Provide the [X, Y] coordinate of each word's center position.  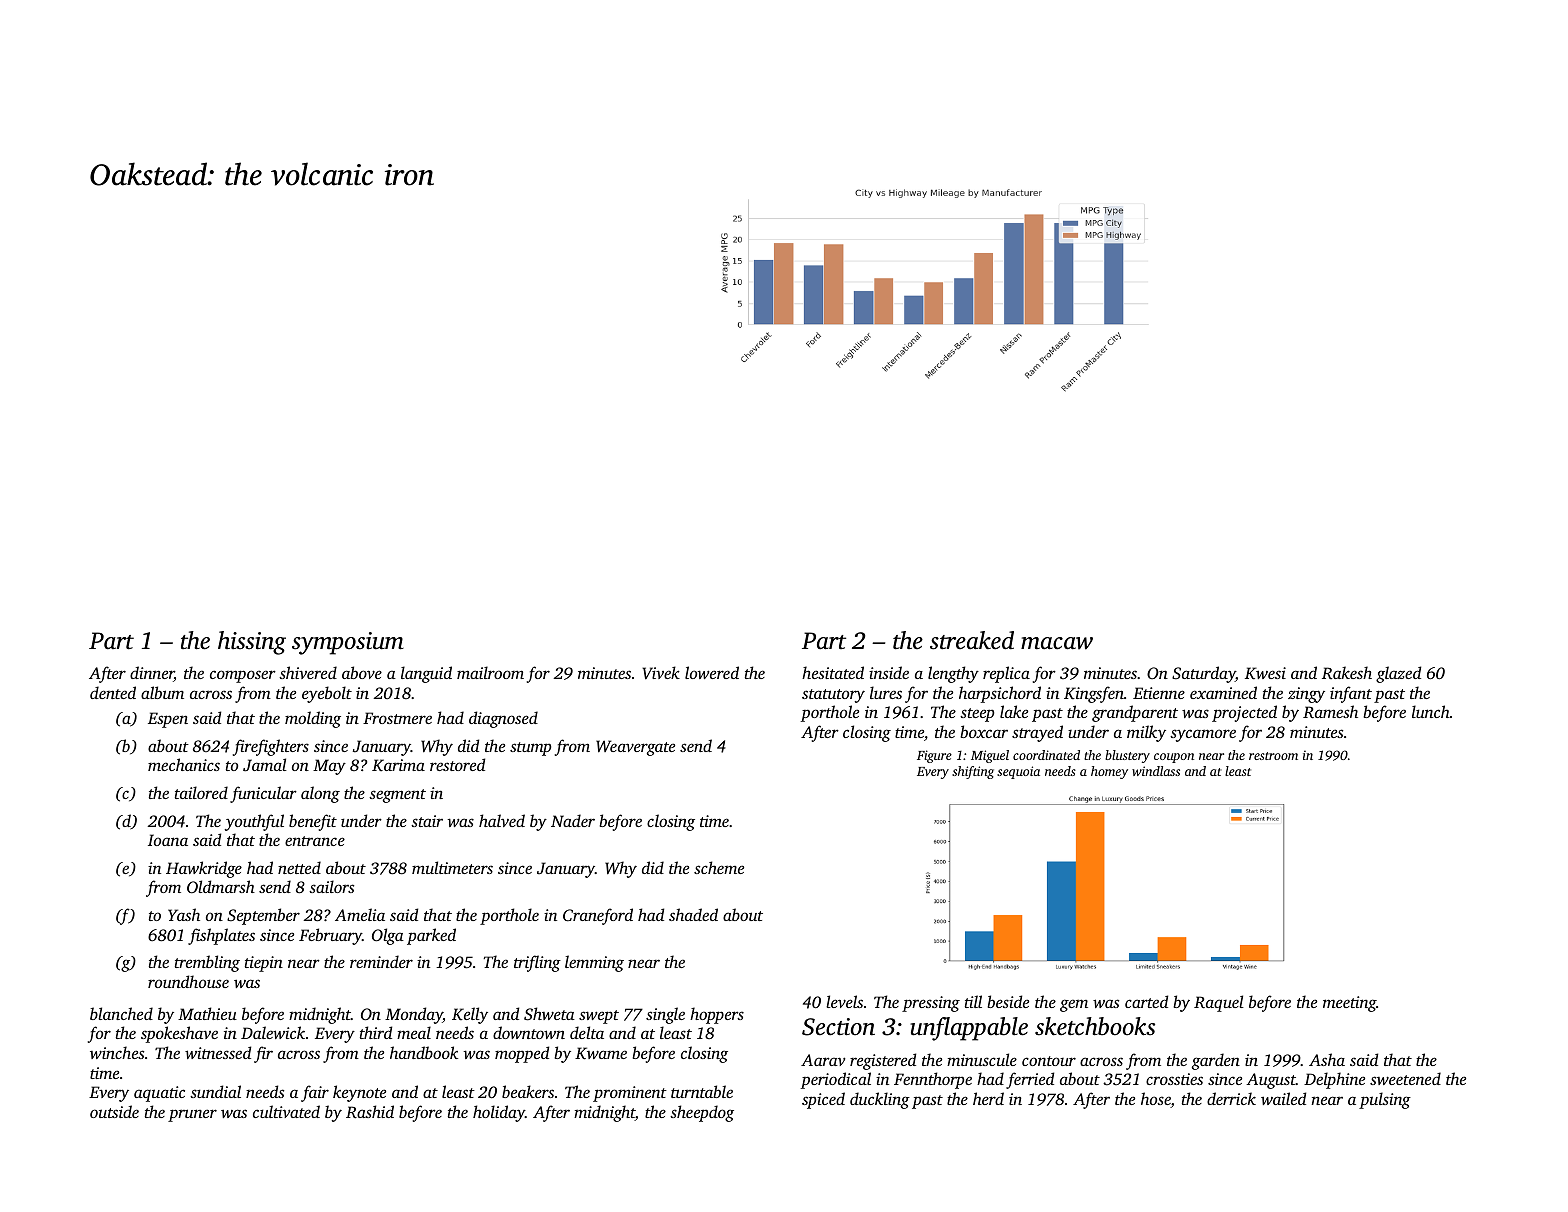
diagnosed [503, 719]
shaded [693, 914]
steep [977, 715]
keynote [359, 1093]
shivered [308, 672]
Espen [168, 720]
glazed [1398, 674]
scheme [719, 867]
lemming [594, 963]
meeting [1349, 1004]
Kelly [470, 1015]
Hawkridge [204, 869]
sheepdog [702, 1113]
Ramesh [1330, 712]
